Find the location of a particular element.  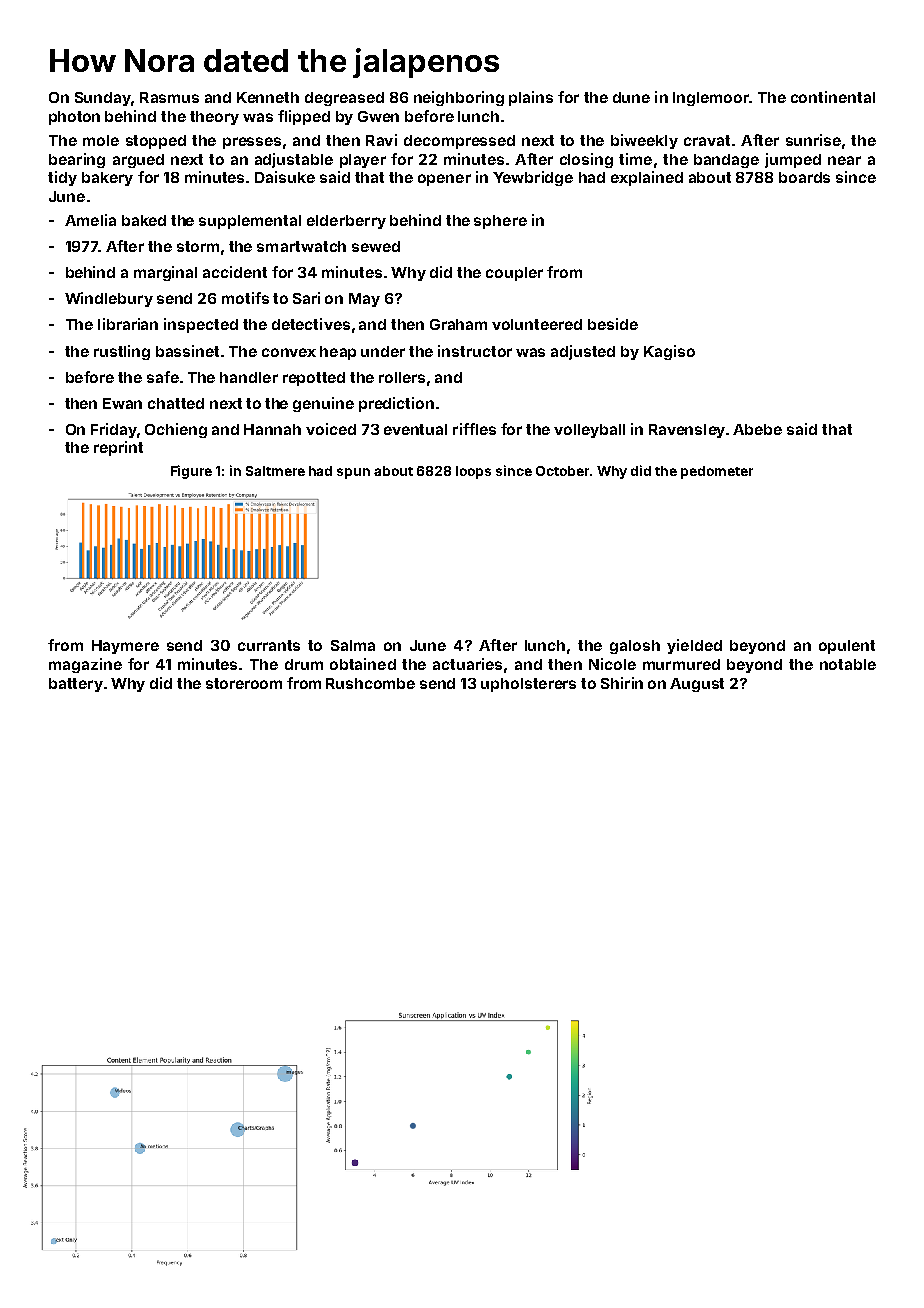

Ewan is located at coordinates (122, 403).
